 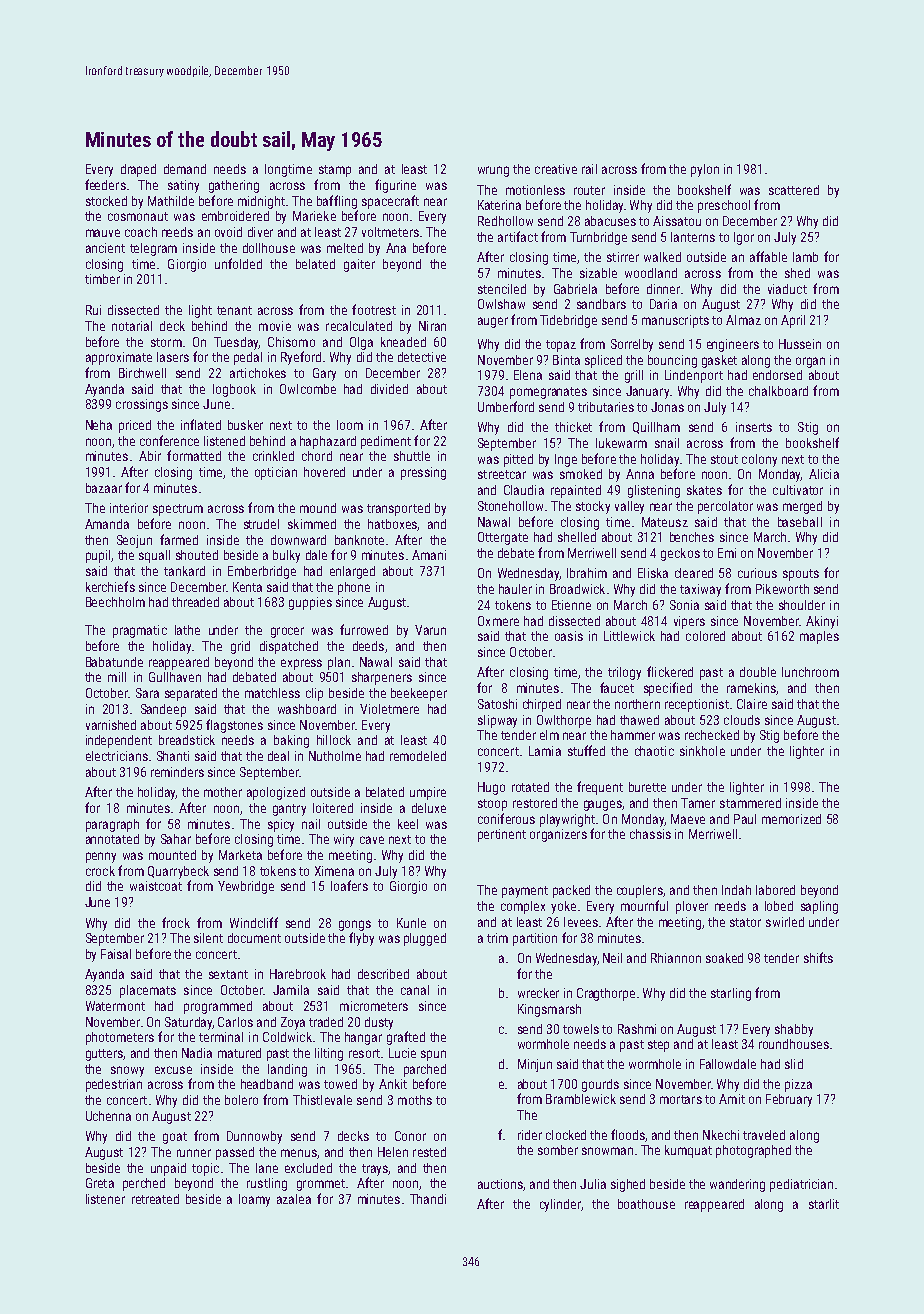 What do you see at coordinates (276, 793) in the screenshot?
I see `apologized` at bounding box center [276, 793].
